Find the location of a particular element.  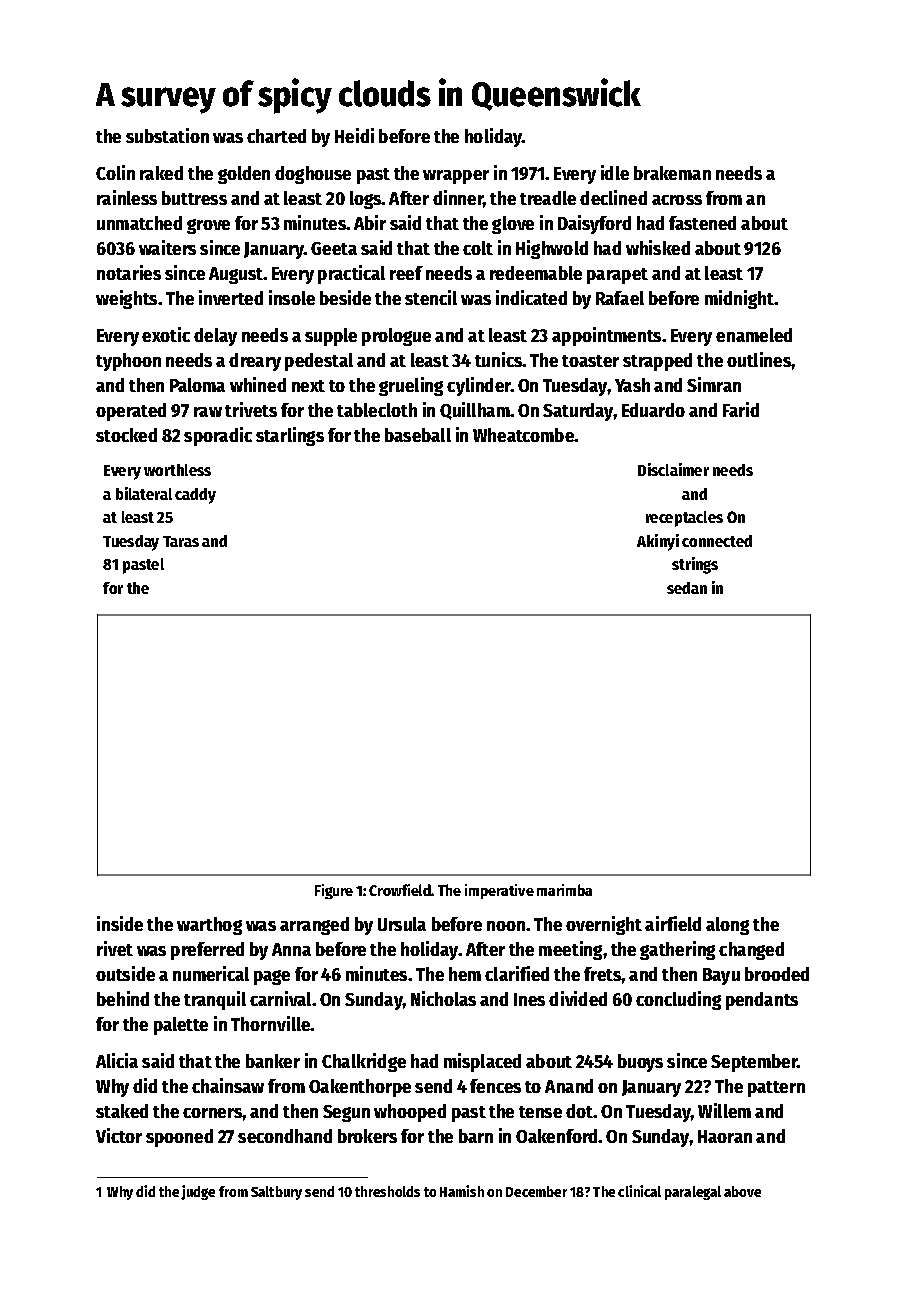

substation is located at coordinates (167, 135).
